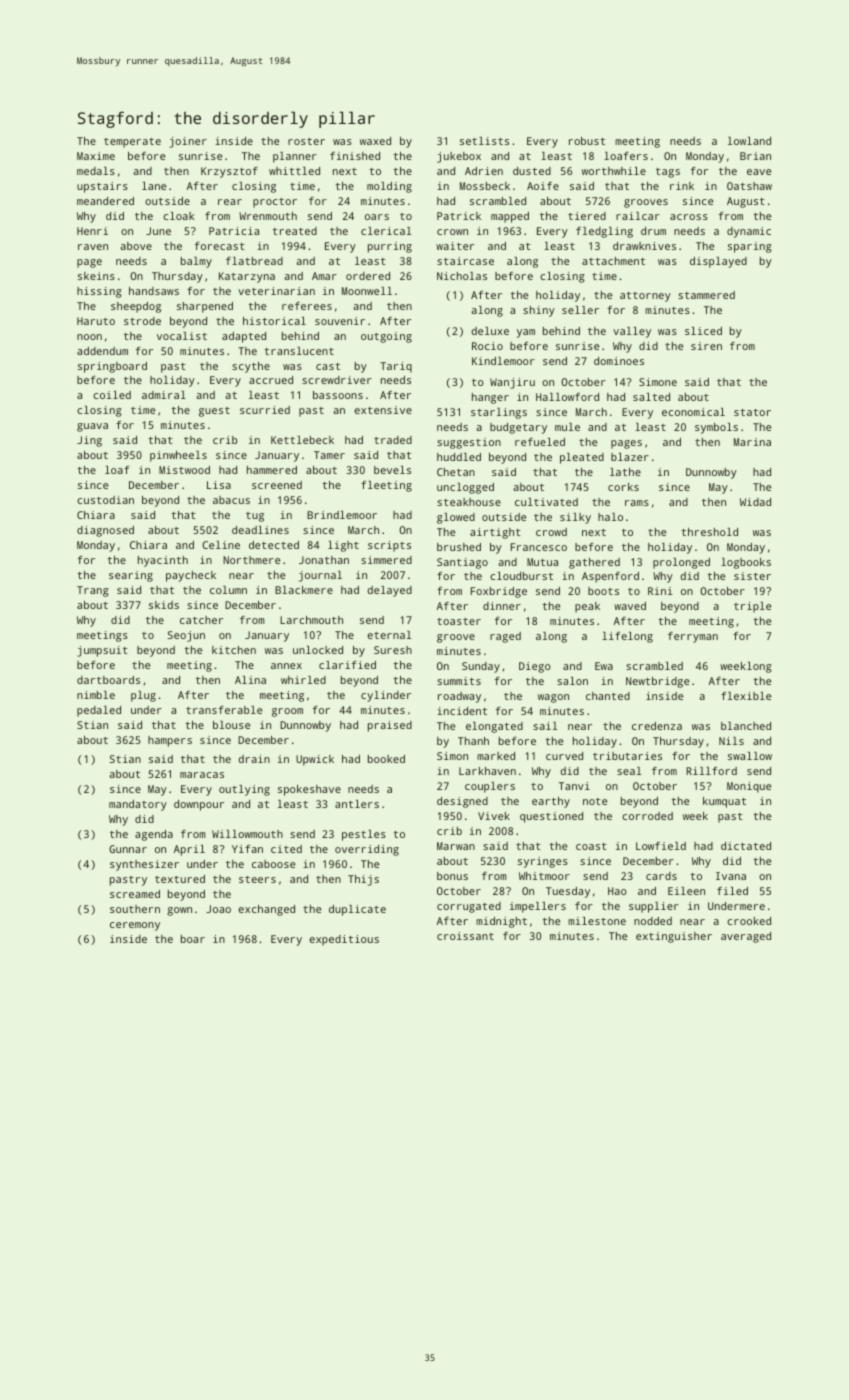 The height and width of the screenshot is (1400, 849). What do you see at coordinates (135, 926) in the screenshot?
I see `ceremony` at bounding box center [135, 926].
